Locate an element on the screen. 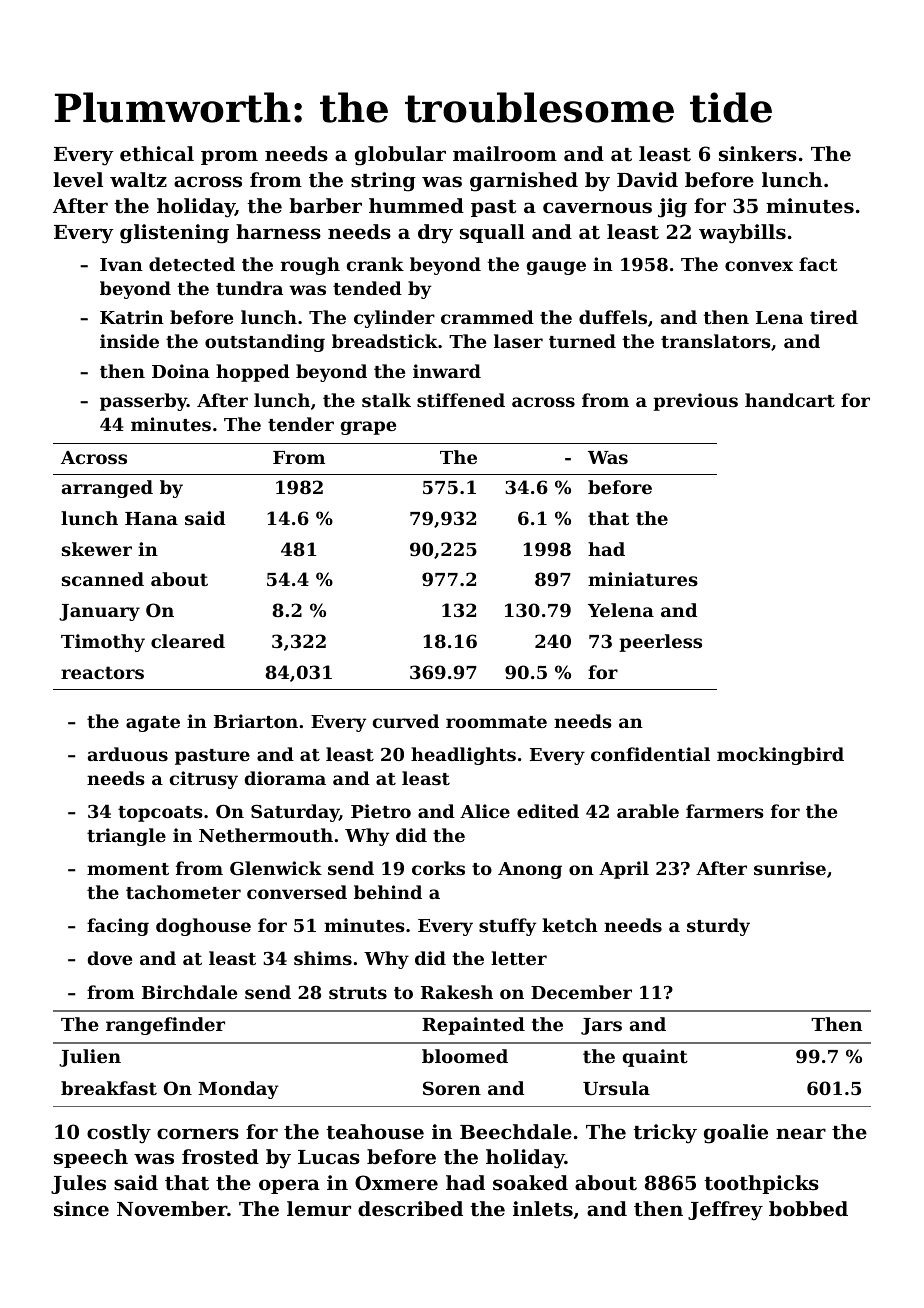  stalk is located at coordinates (386, 400).
